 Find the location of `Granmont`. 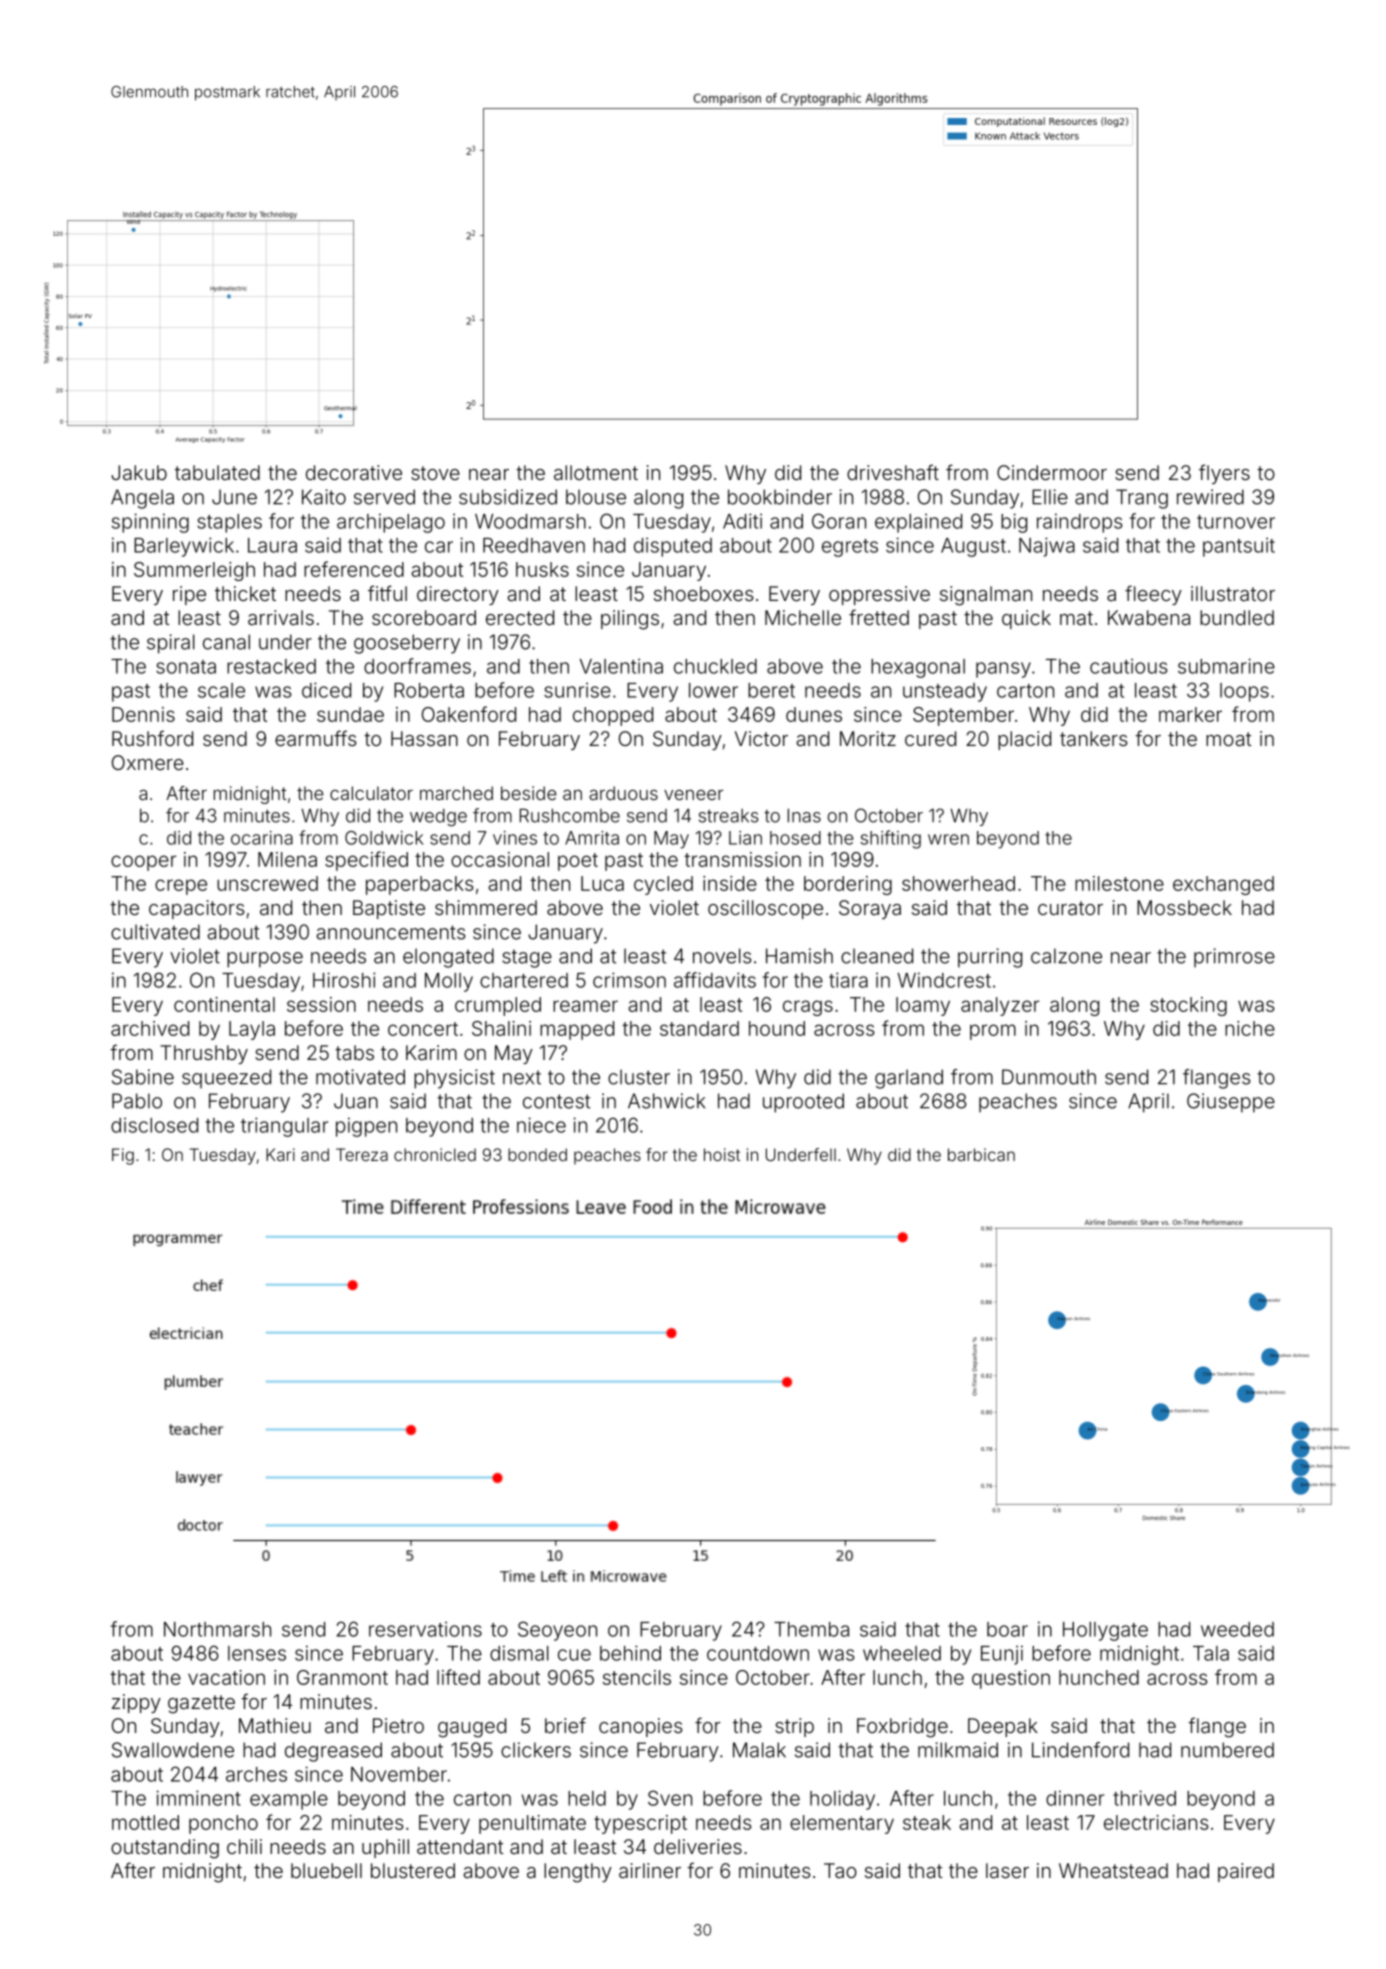

Granmont is located at coordinates (342, 1677).
